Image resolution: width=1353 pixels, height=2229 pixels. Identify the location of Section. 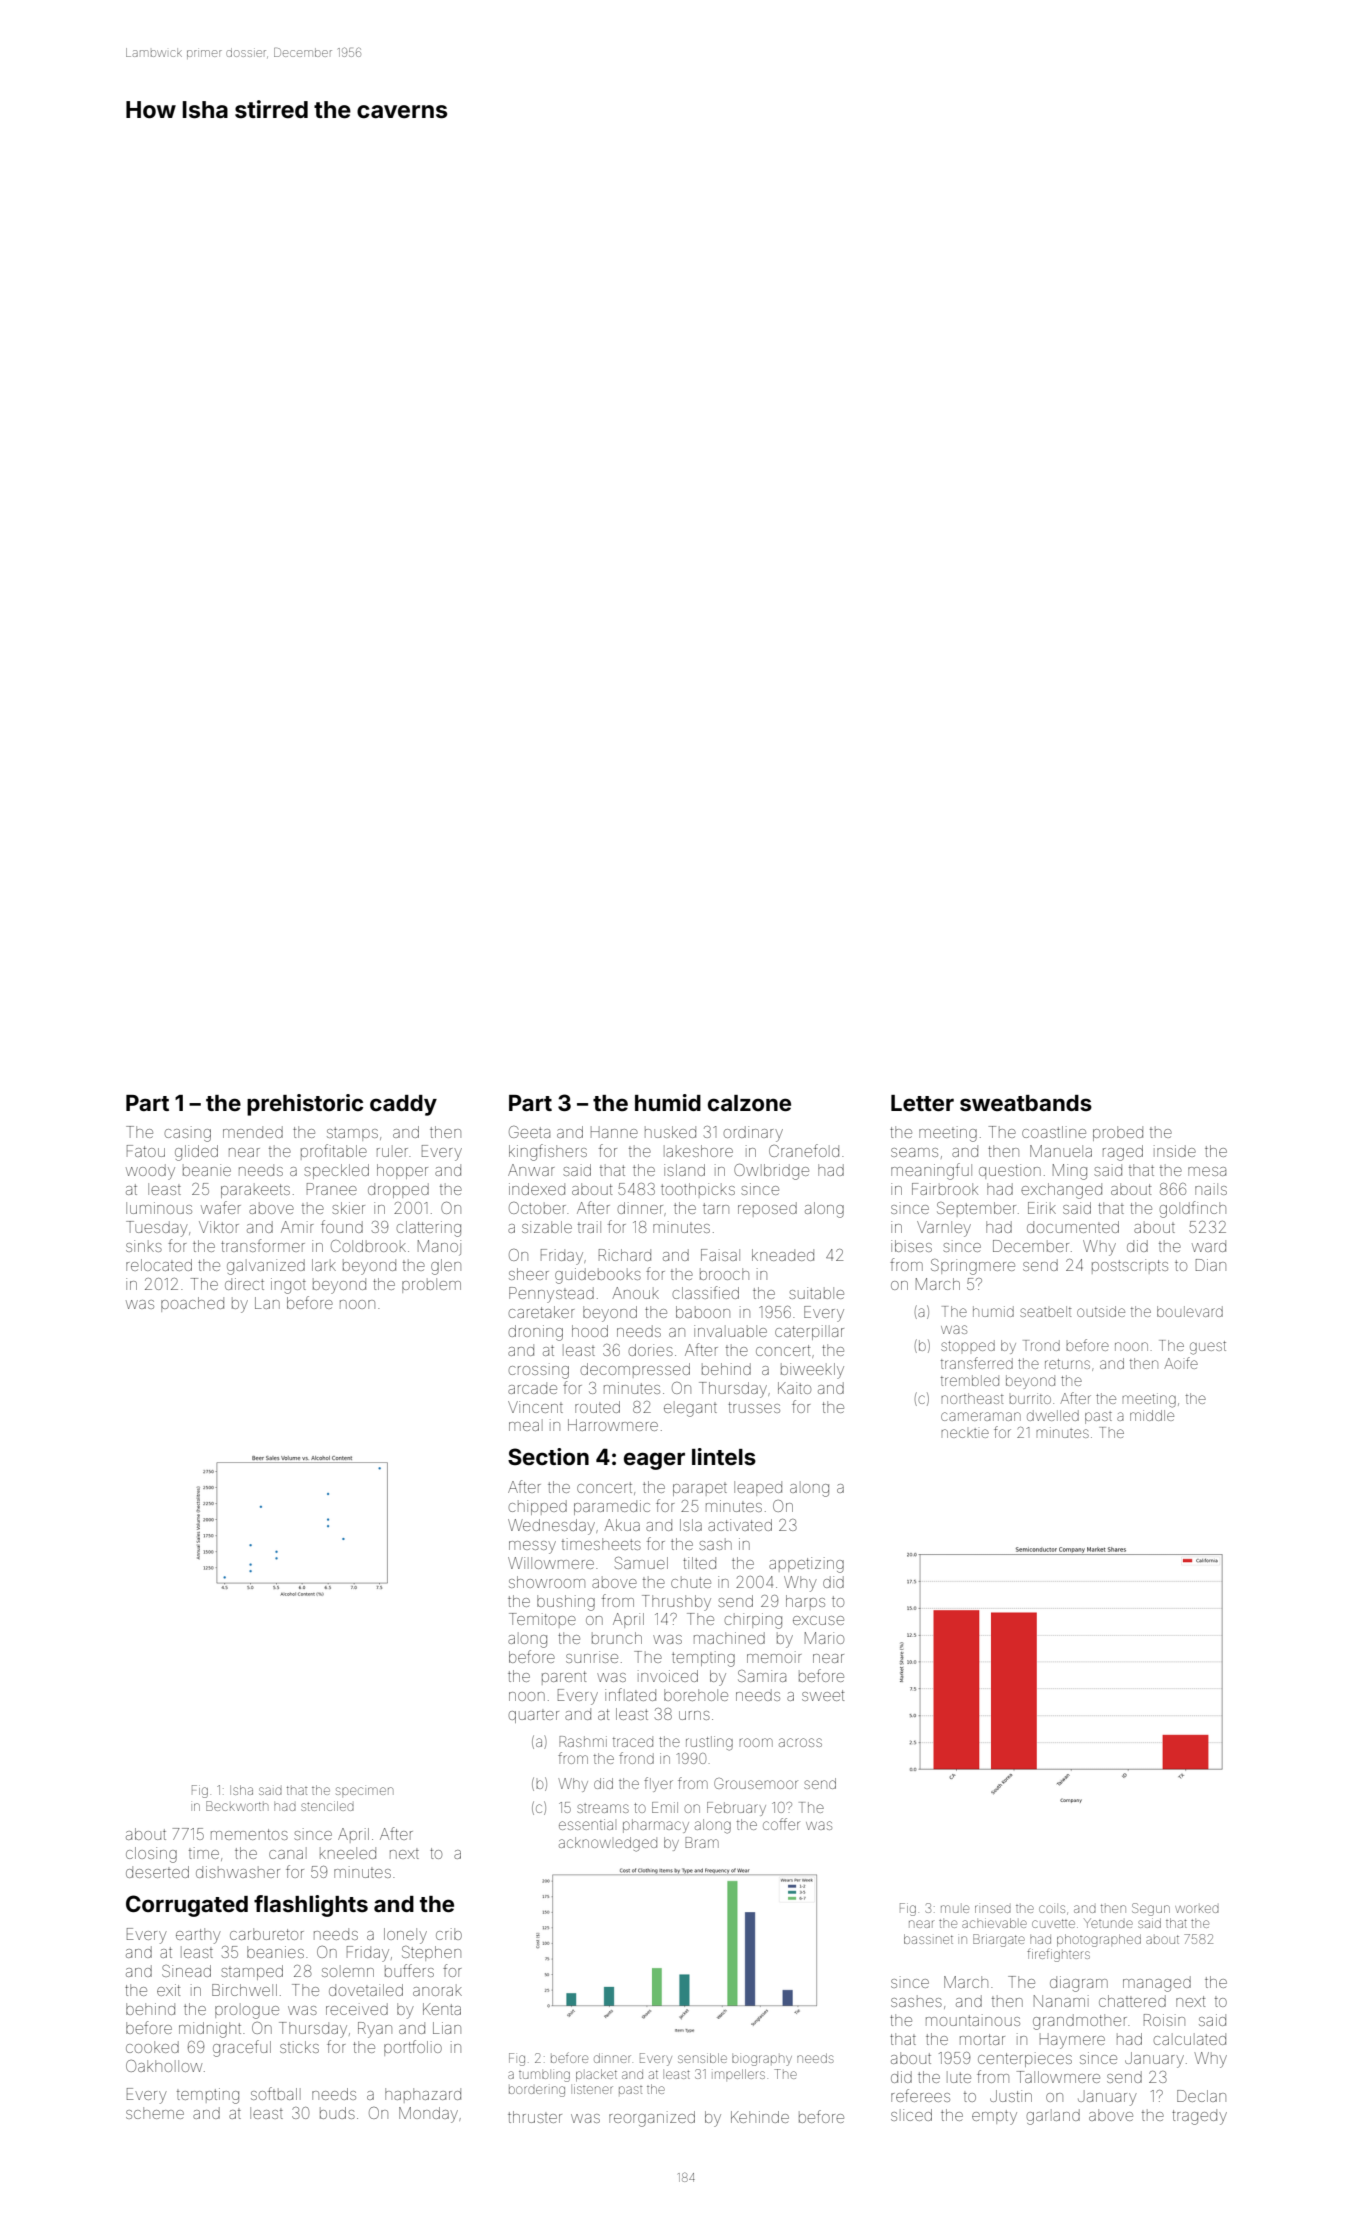
(548, 1456).
